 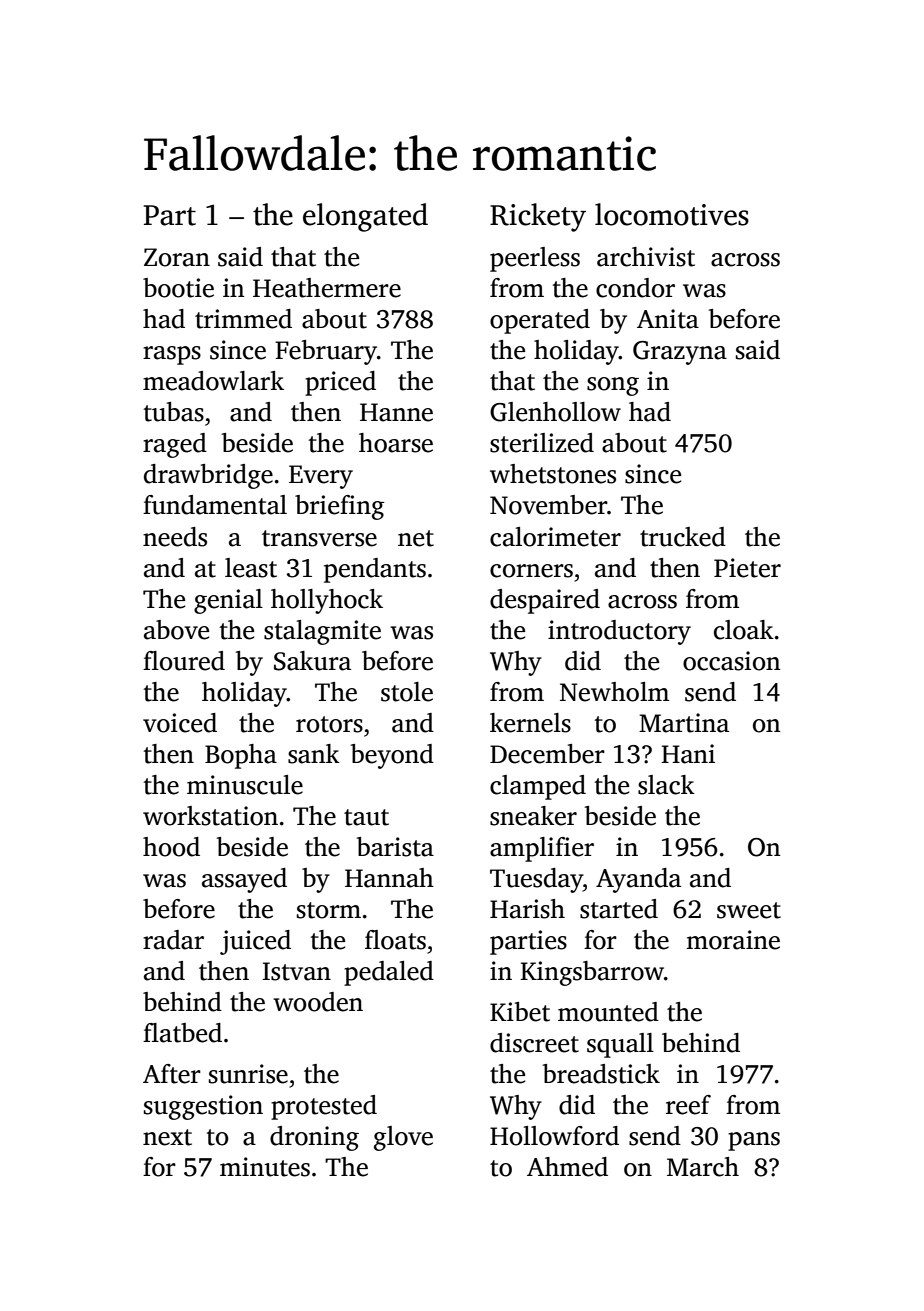 I want to click on Ayanda, so click(x=638, y=880).
